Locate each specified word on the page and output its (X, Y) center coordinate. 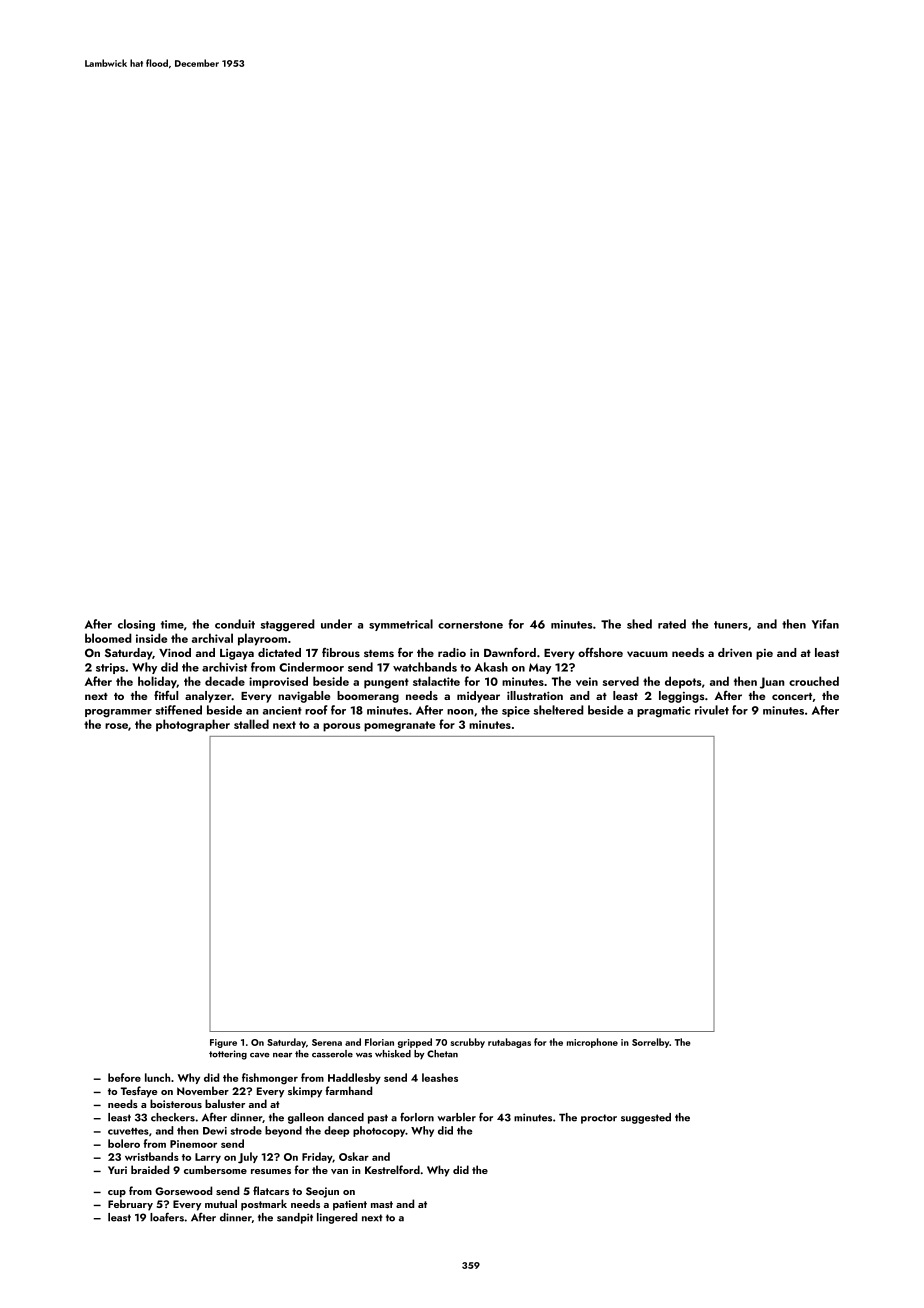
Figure (223, 1043)
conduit (235, 624)
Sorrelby (651, 1043)
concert (792, 696)
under (336, 624)
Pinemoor (193, 1144)
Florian (379, 1042)
